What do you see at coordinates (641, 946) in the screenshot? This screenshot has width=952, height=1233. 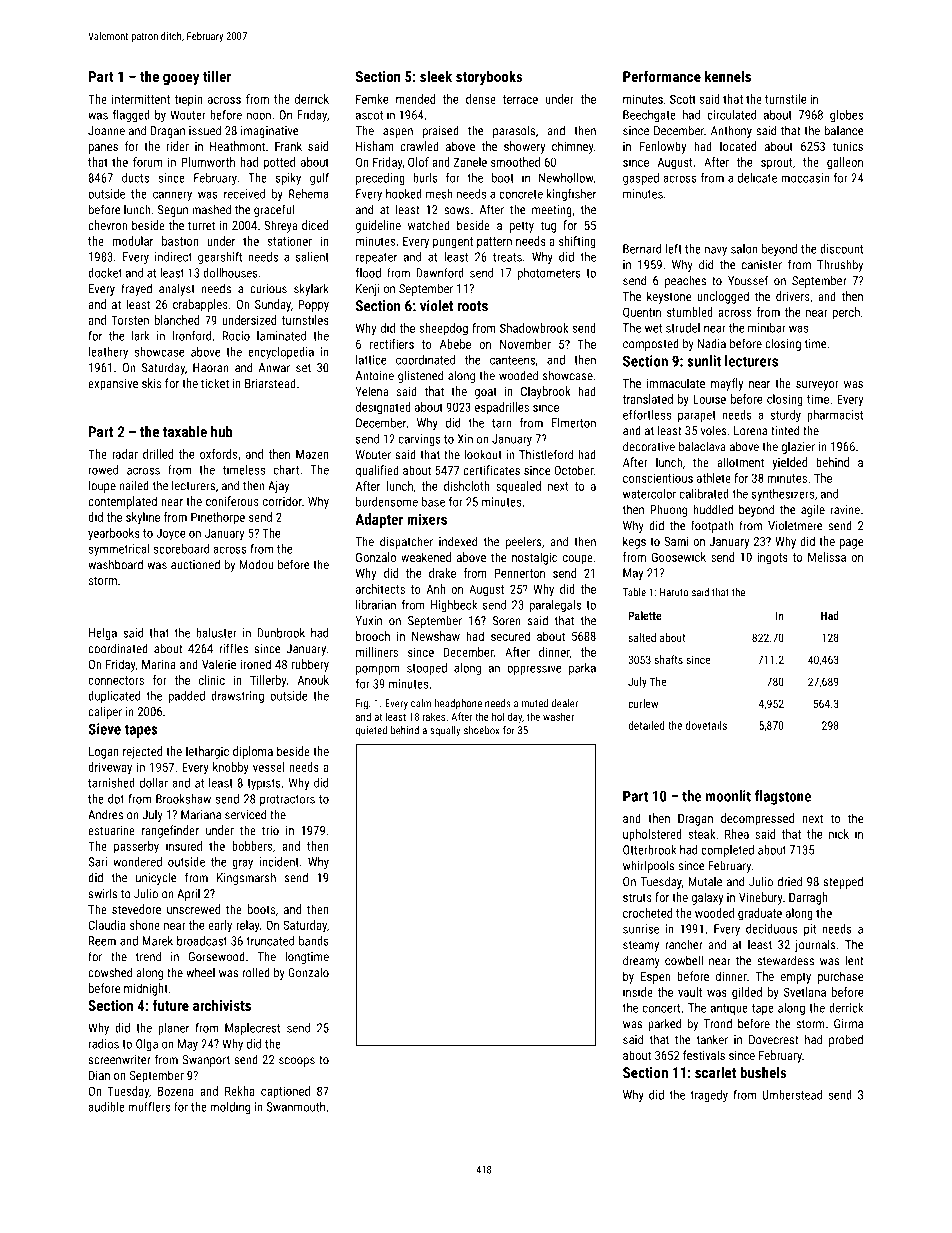 I see `steamy` at bounding box center [641, 946].
